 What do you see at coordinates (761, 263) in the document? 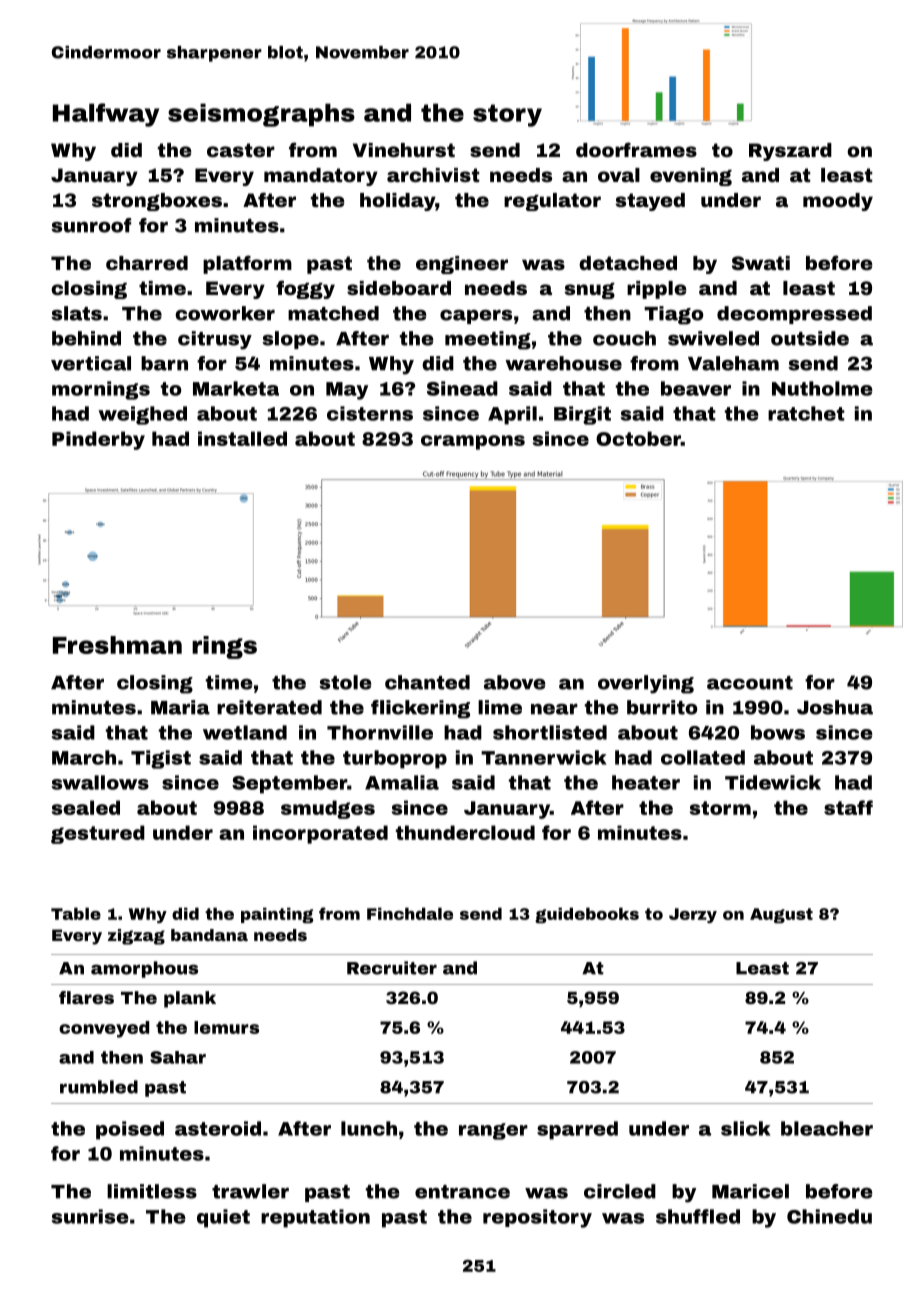
I see `Swati` at bounding box center [761, 263].
